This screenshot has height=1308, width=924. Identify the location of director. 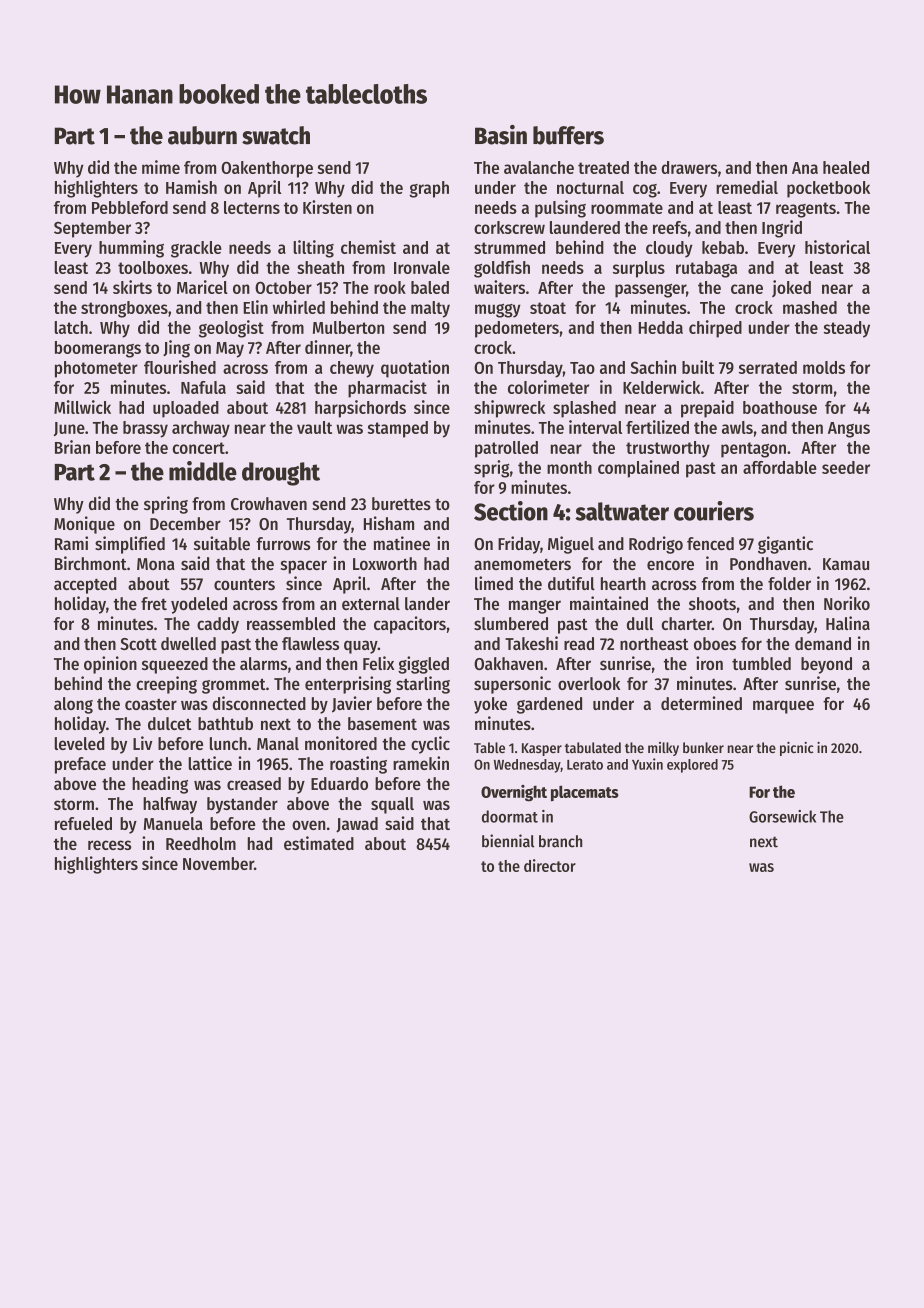
(550, 865).
